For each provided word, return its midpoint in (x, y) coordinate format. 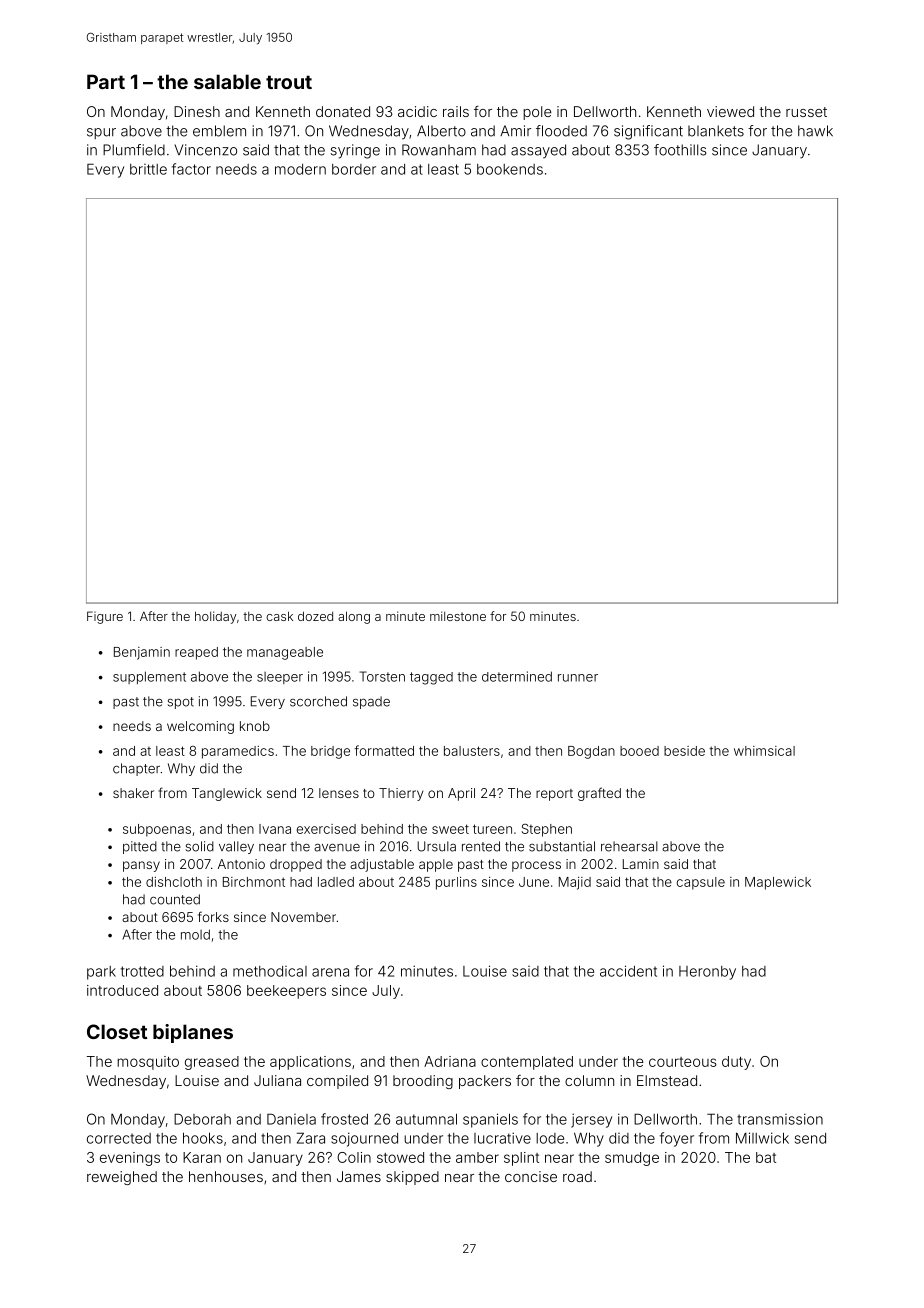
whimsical (764, 751)
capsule (701, 883)
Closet (117, 1031)
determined (517, 676)
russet (806, 112)
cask (279, 616)
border (354, 169)
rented (481, 846)
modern (300, 169)
